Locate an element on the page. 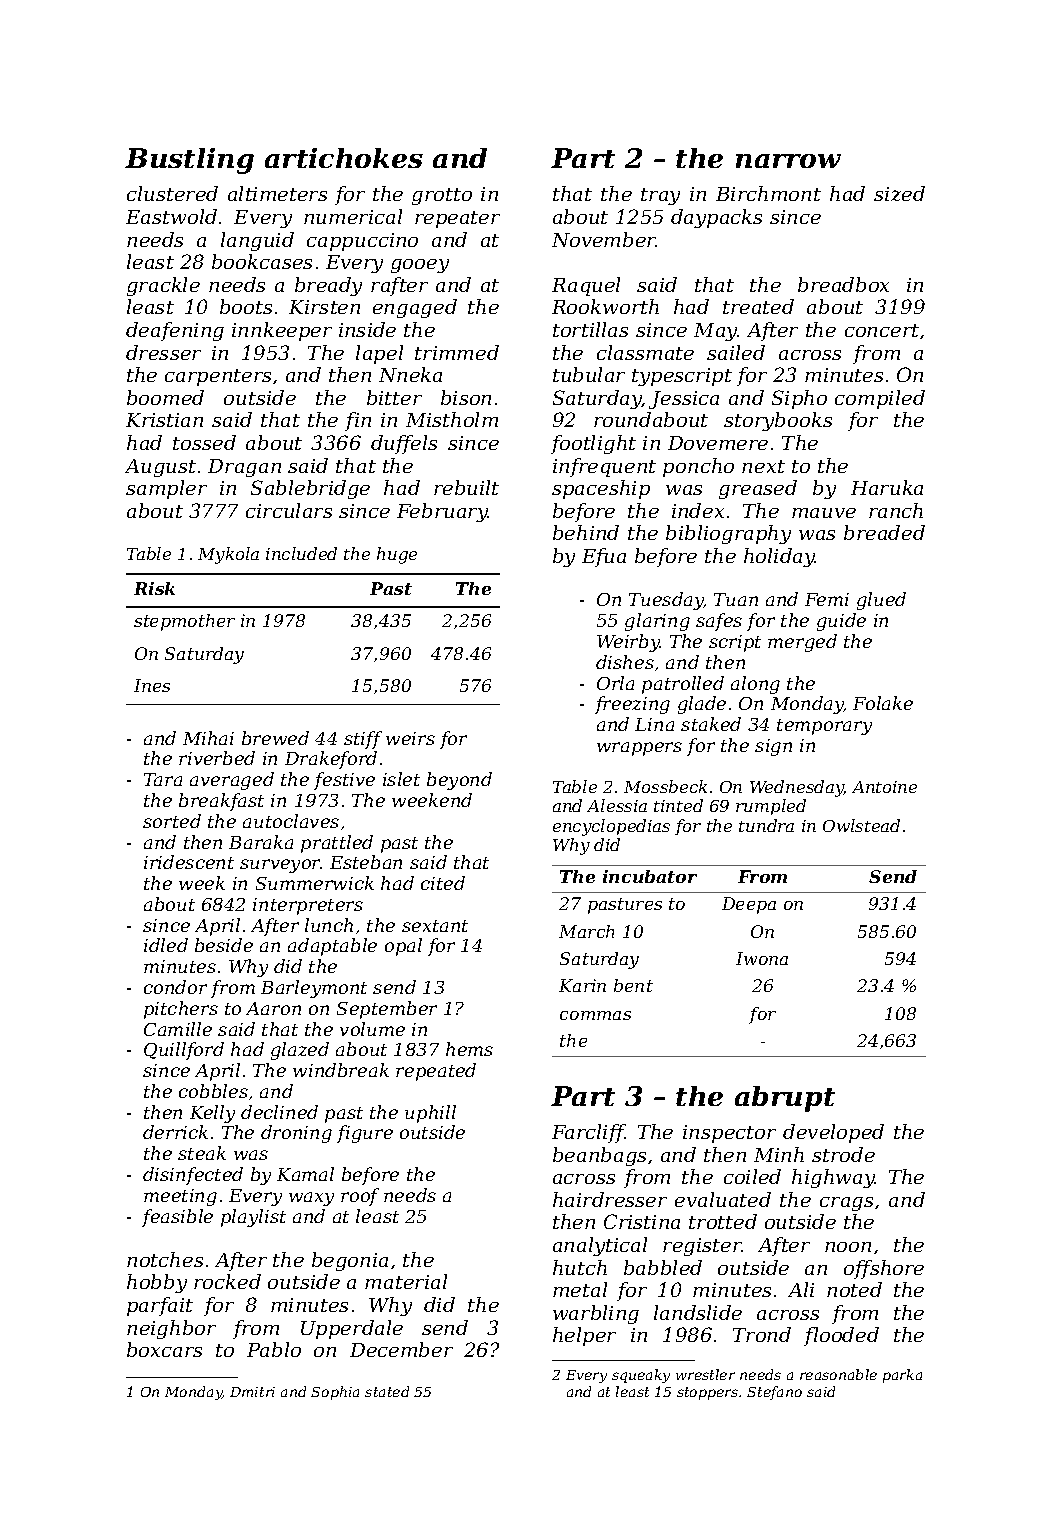 The image size is (1052, 1523). strode is located at coordinates (843, 1154).
